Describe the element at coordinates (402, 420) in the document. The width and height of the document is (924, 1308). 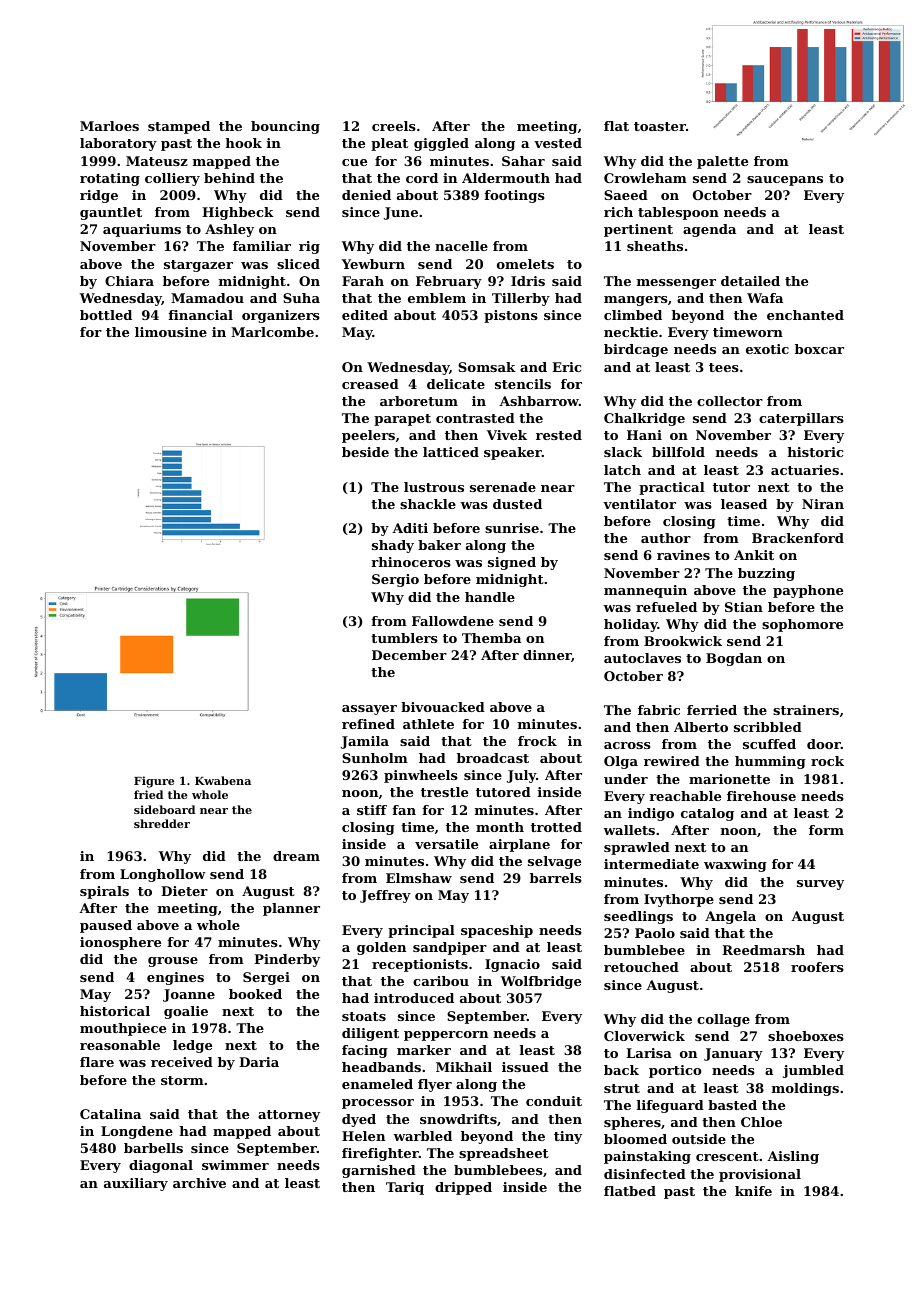
I see `parapet` at that location.
